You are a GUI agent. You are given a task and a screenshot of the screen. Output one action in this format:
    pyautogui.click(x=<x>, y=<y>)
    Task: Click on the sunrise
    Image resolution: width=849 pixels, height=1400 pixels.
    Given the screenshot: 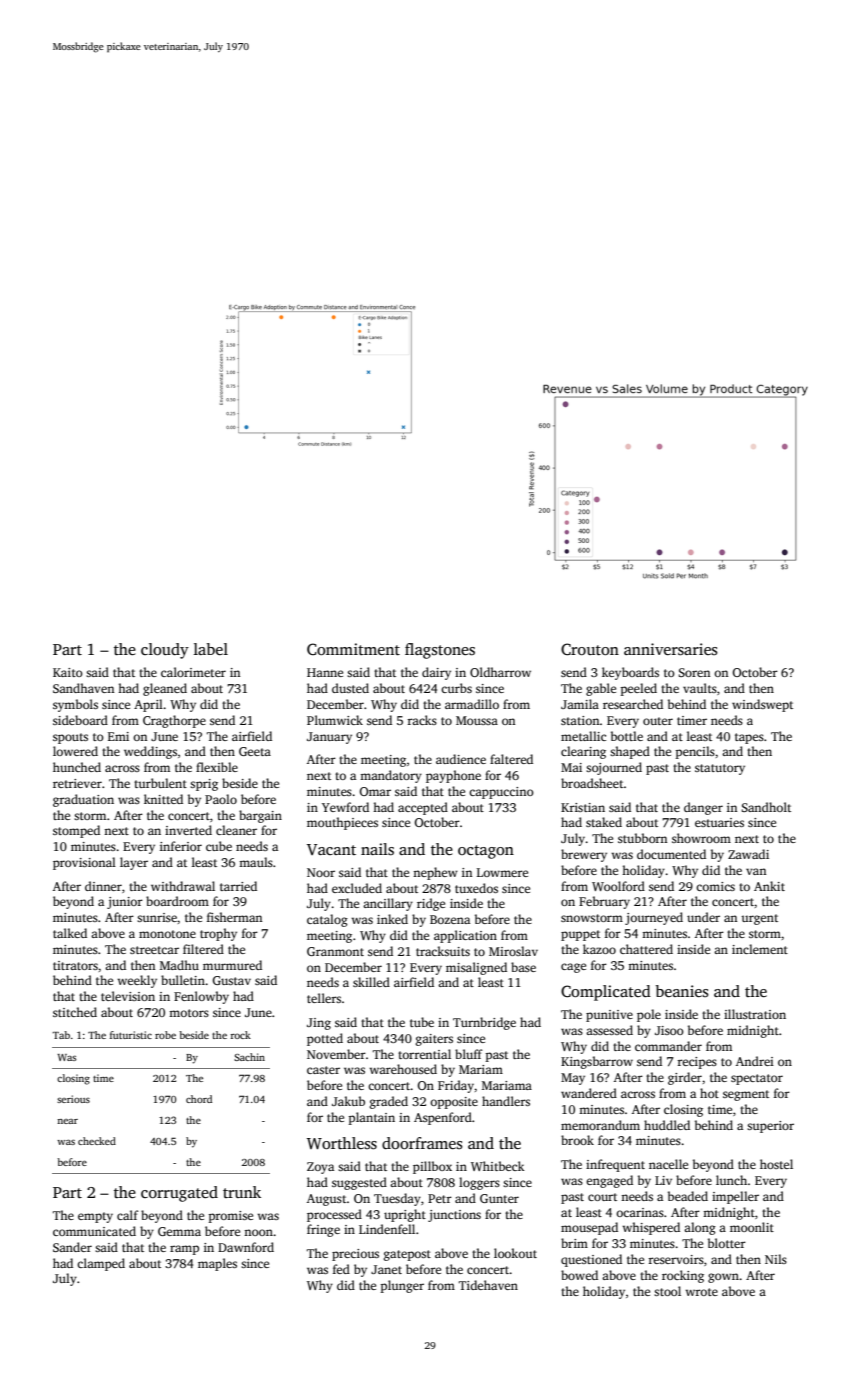 What is the action you would take?
    pyautogui.click(x=157, y=917)
